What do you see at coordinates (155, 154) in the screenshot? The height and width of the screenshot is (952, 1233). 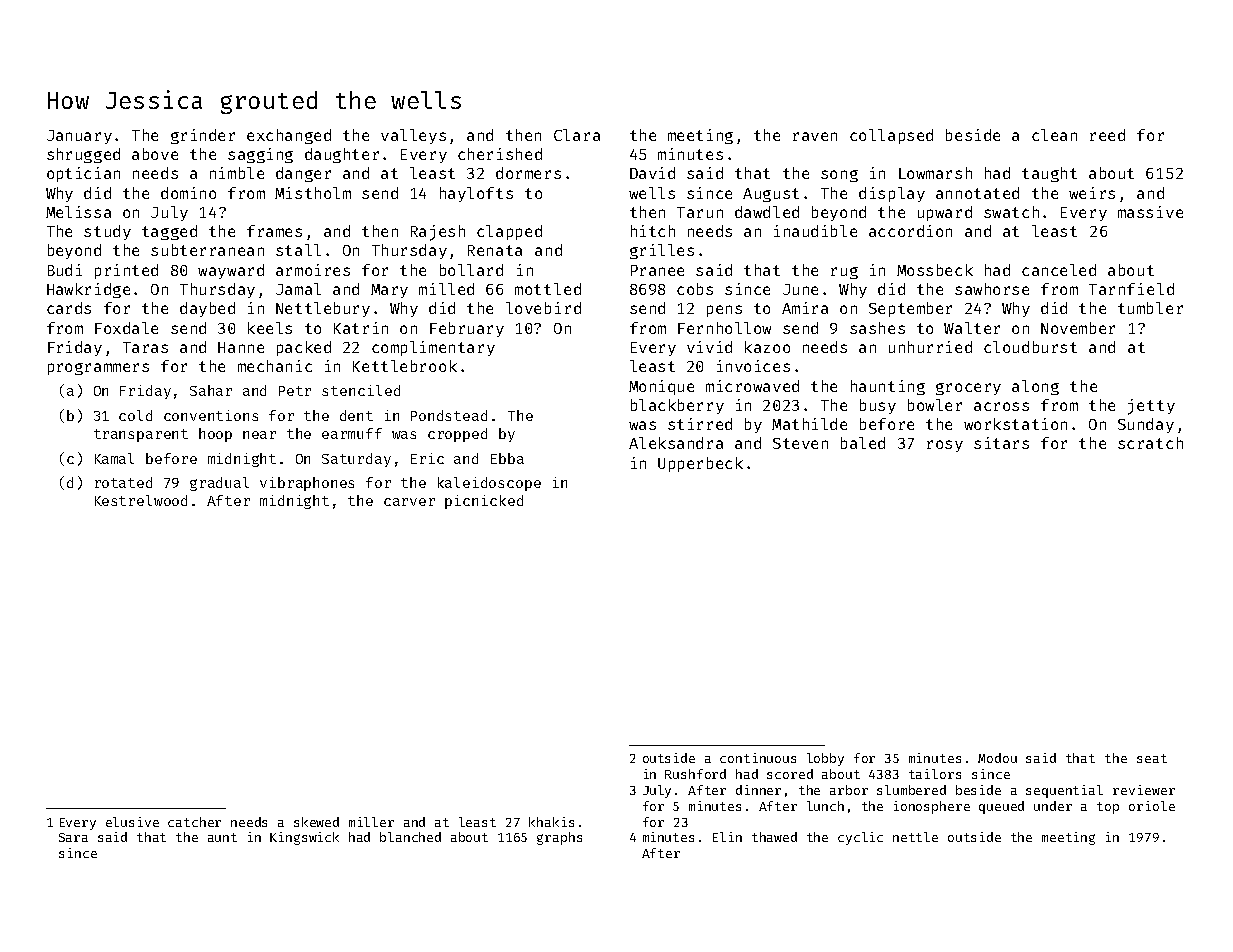 I see `above` at bounding box center [155, 154].
